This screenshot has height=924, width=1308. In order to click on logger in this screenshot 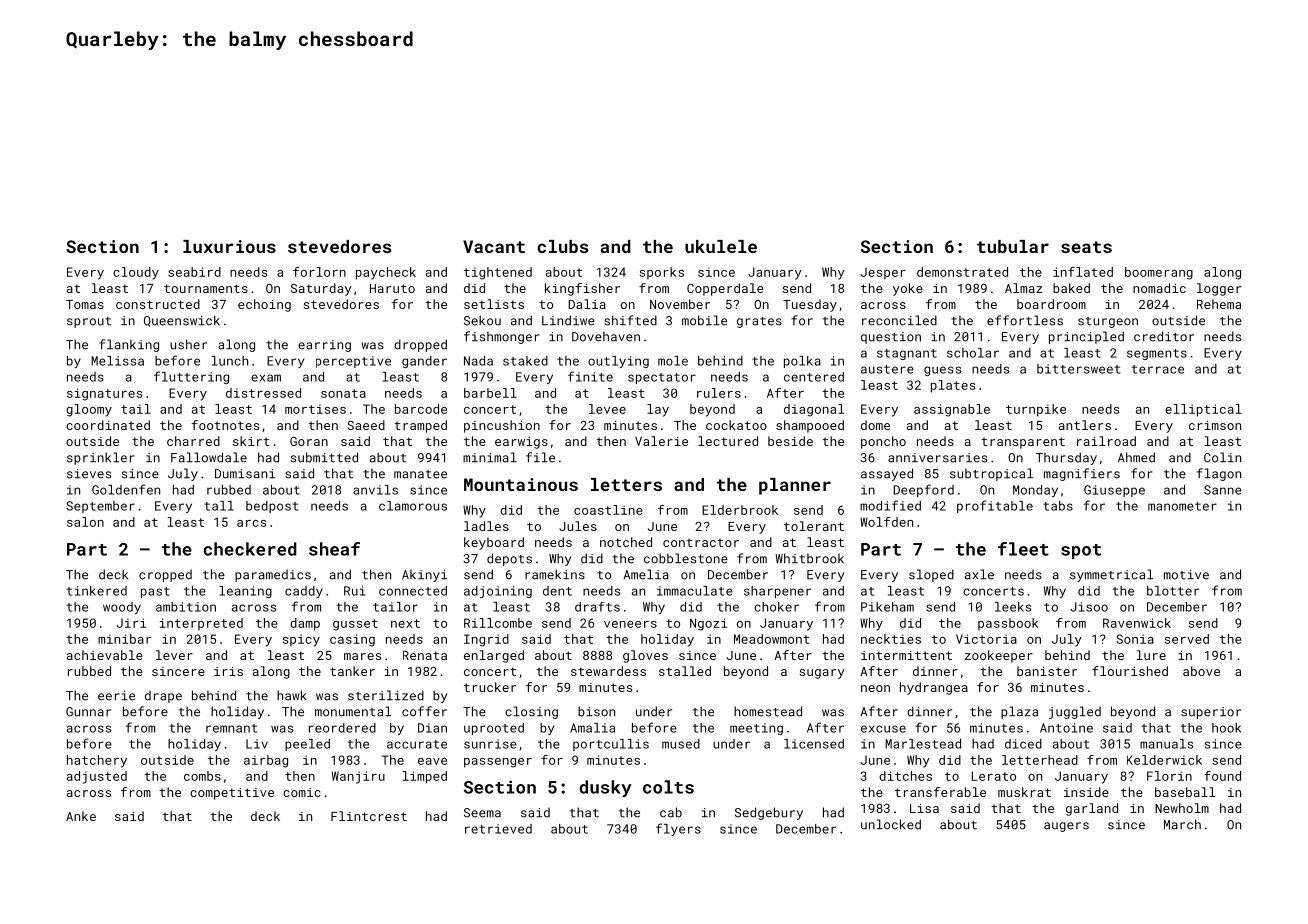, I will do `click(1219, 289)`.
